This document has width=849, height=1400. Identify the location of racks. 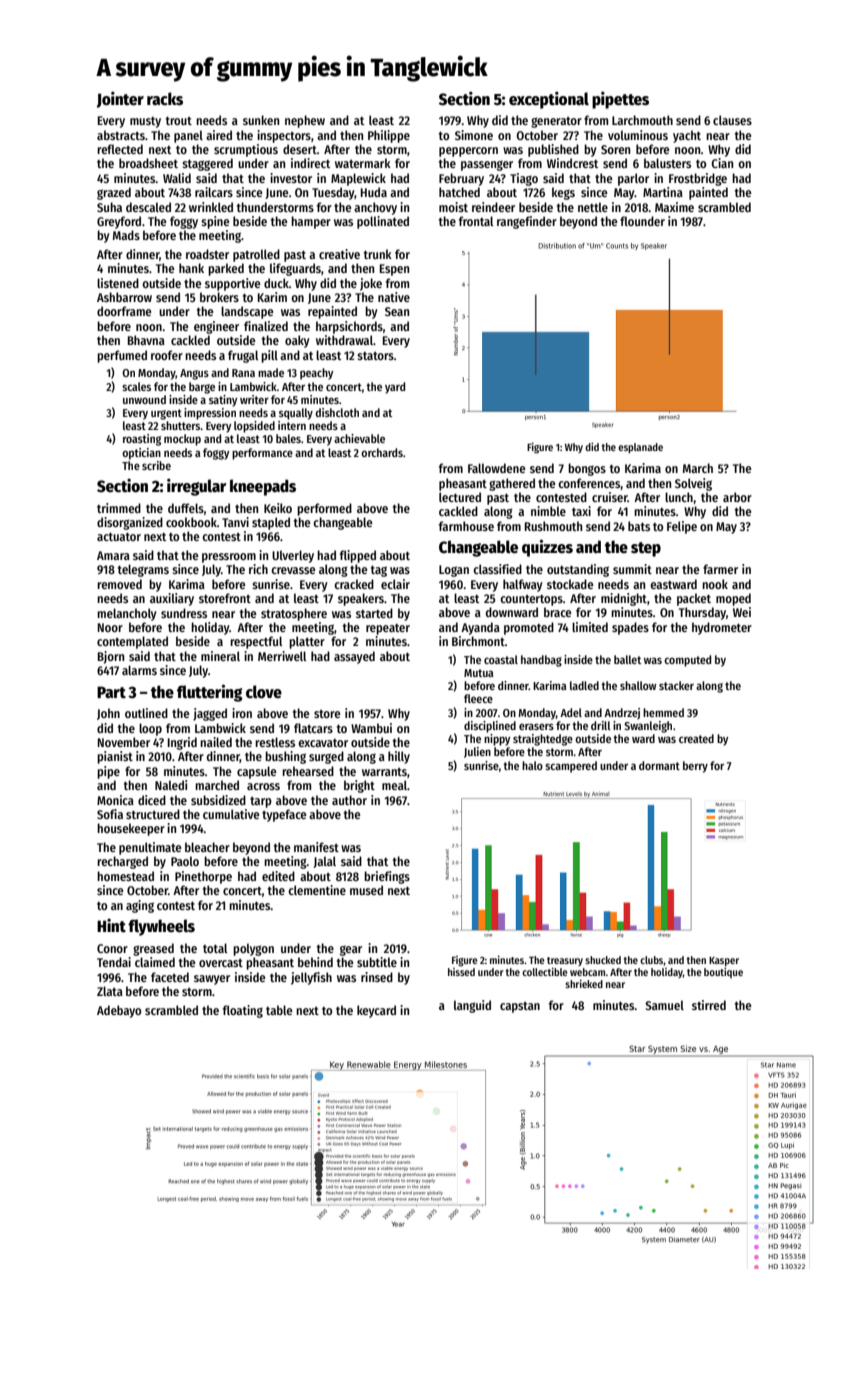
(165, 98).
